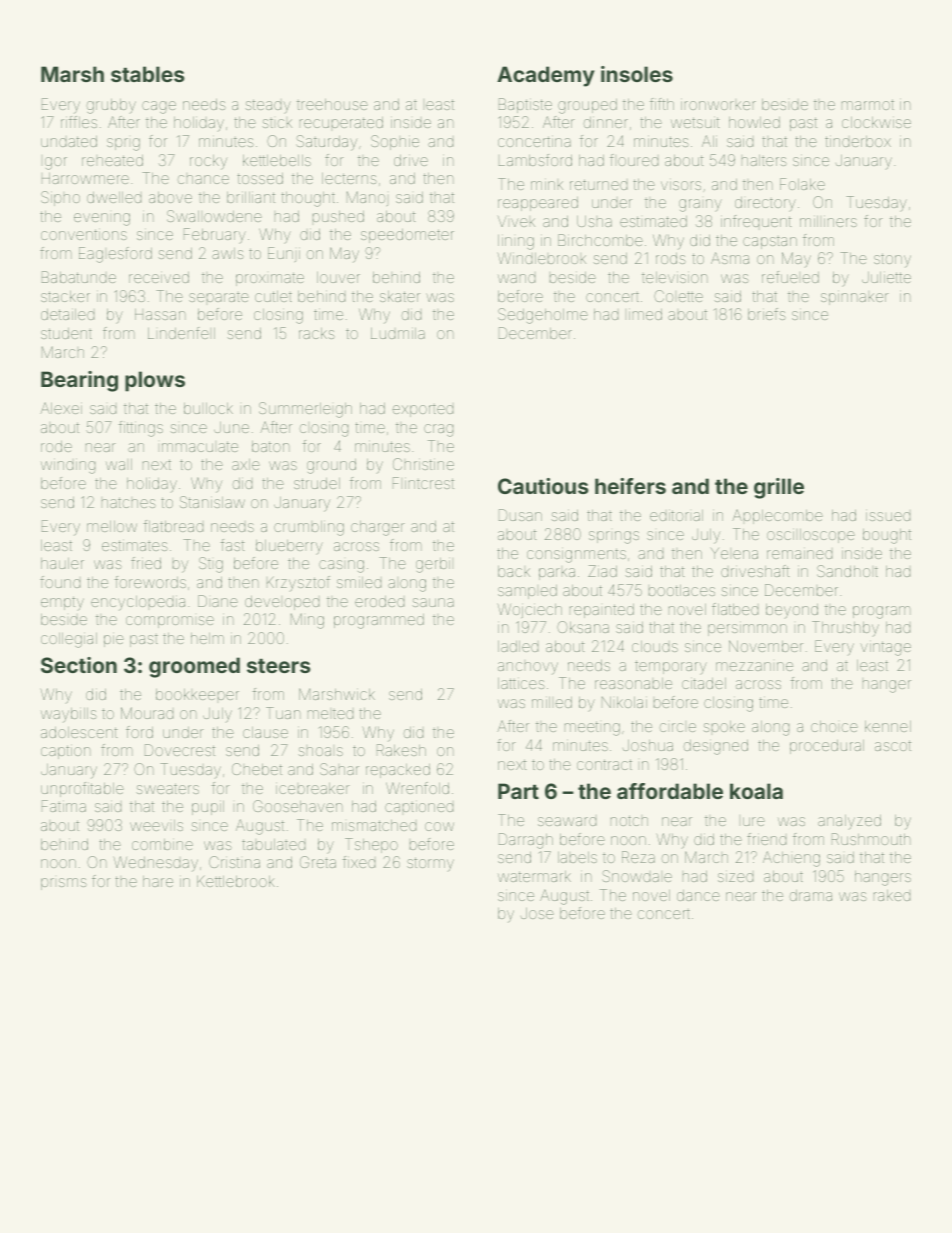 This screenshot has width=952, height=1233. I want to click on stony, so click(892, 260).
